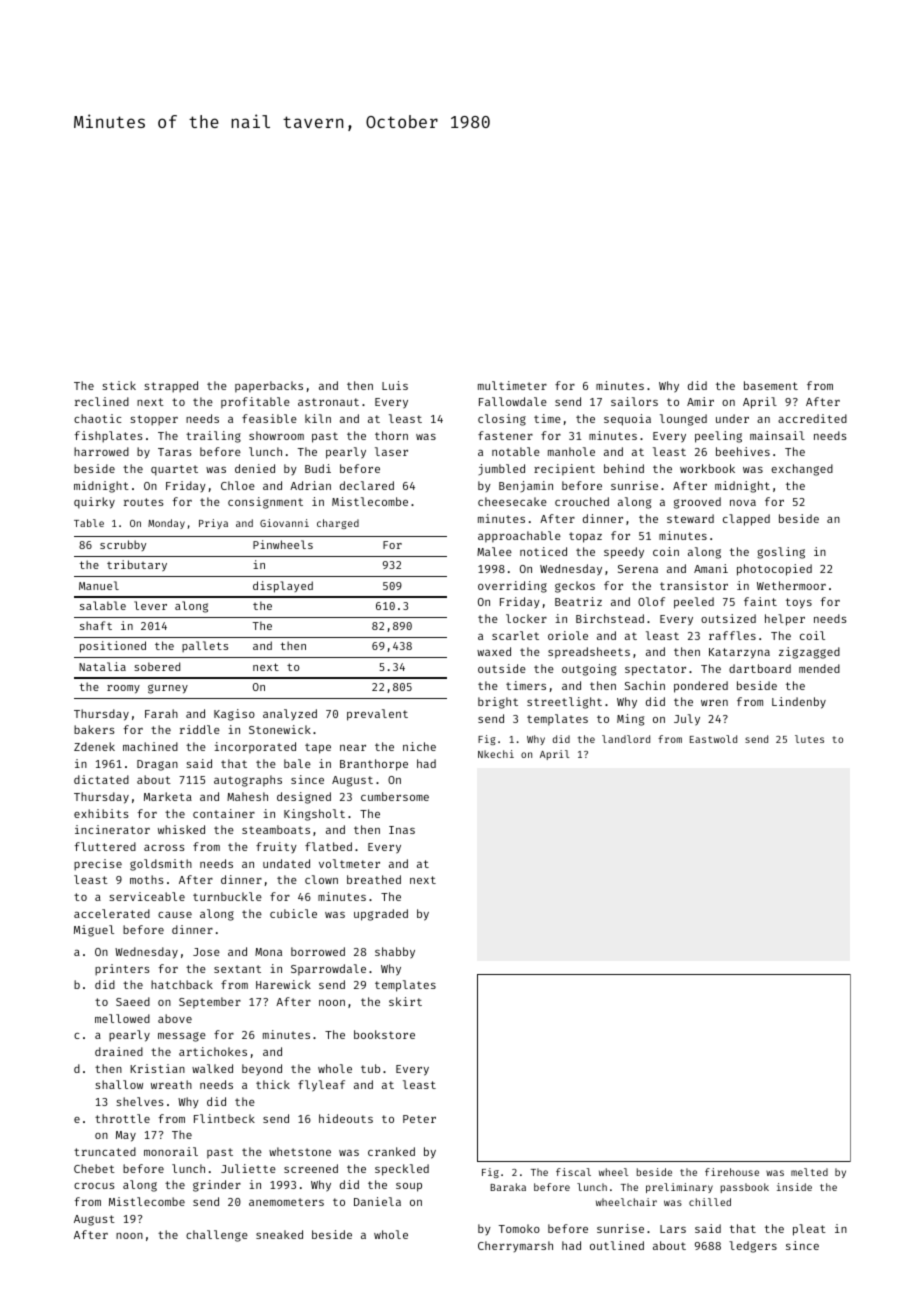  What do you see at coordinates (651, 601) in the image?
I see `Olof` at bounding box center [651, 601].
